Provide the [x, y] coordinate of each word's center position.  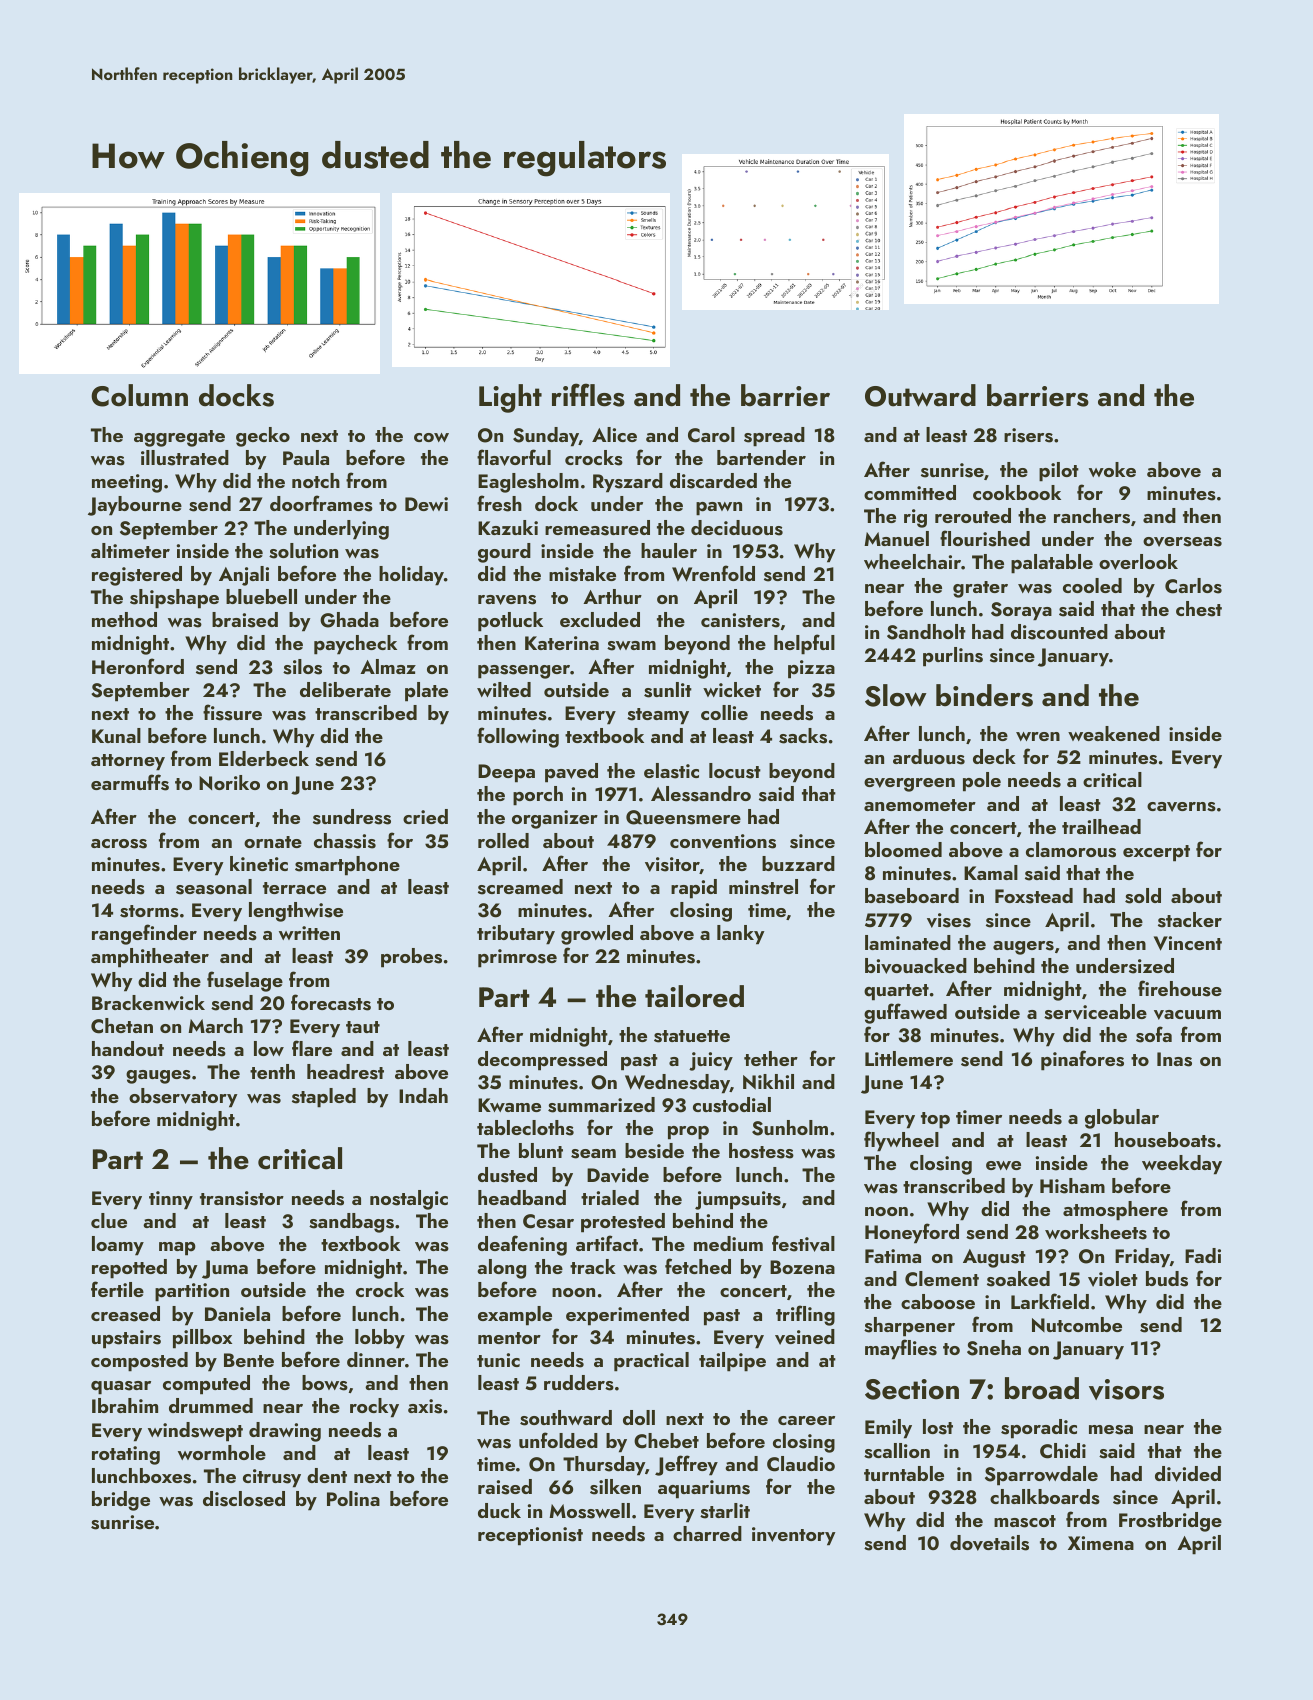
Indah [423, 1095]
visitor [672, 865]
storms [149, 911]
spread [774, 437]
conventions [723, 841]
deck [994, 756]
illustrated [185, 458]
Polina [353, 1498]
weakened [1114, 733]
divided [1188, 1474]
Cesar [548, 1221]
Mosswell [589, 1511]
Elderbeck [264, 758]
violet [1113, 1279]
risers [1028, 435]
